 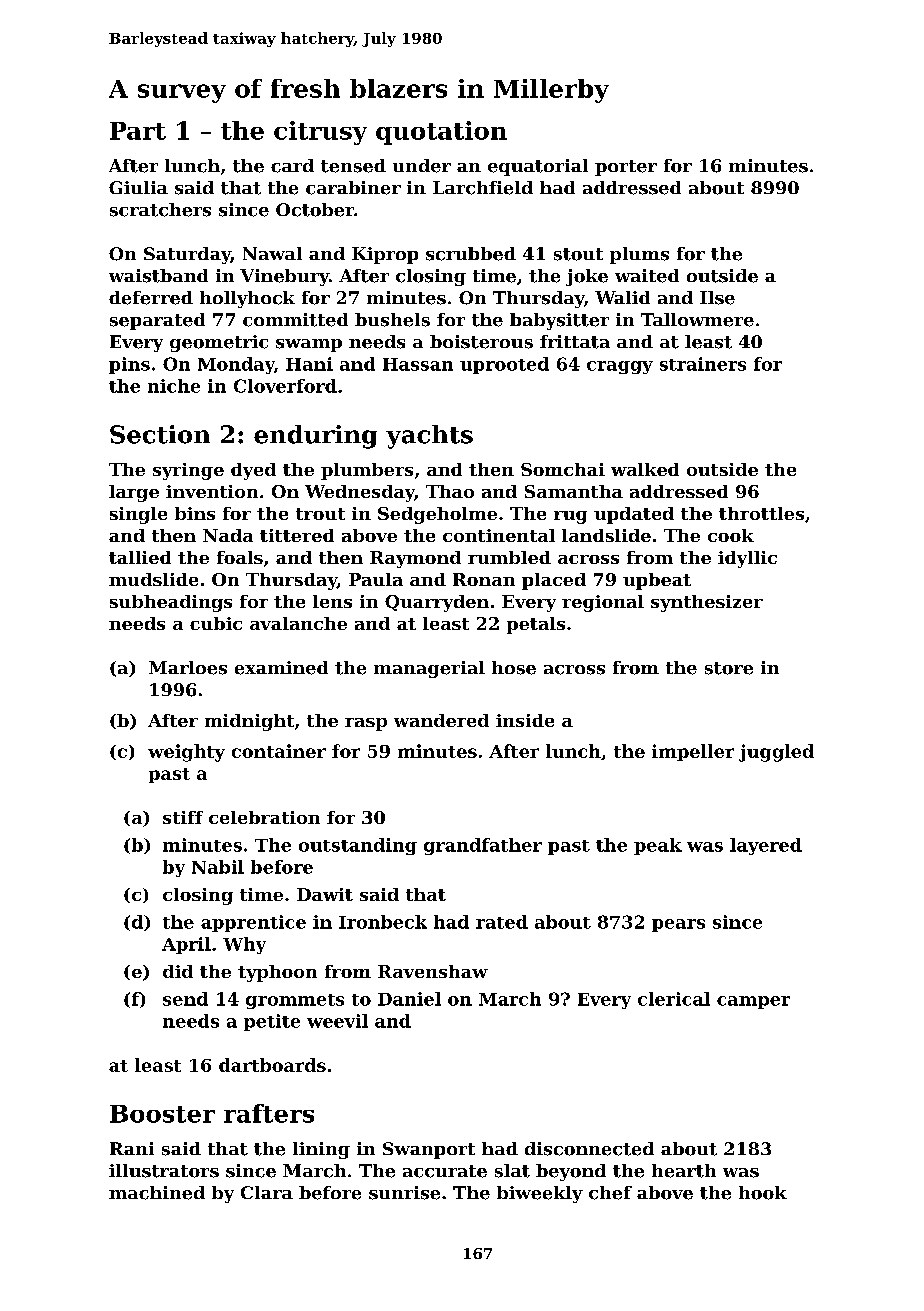 What do you see at coordinates (129, 365) in the screenshot?
I see `pins` at bounding box center [129, 365].
